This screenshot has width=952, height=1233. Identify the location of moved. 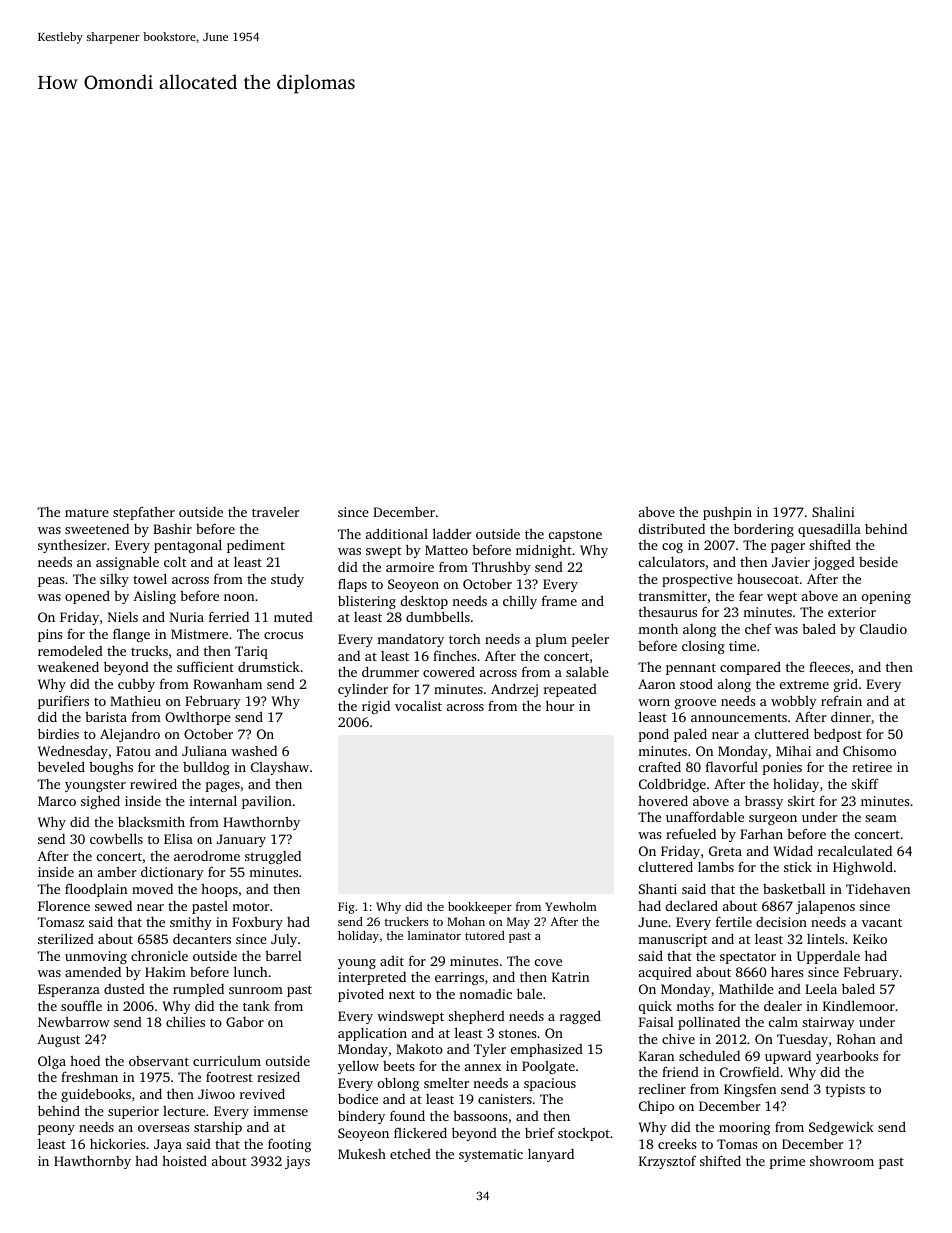
(152, 889).
